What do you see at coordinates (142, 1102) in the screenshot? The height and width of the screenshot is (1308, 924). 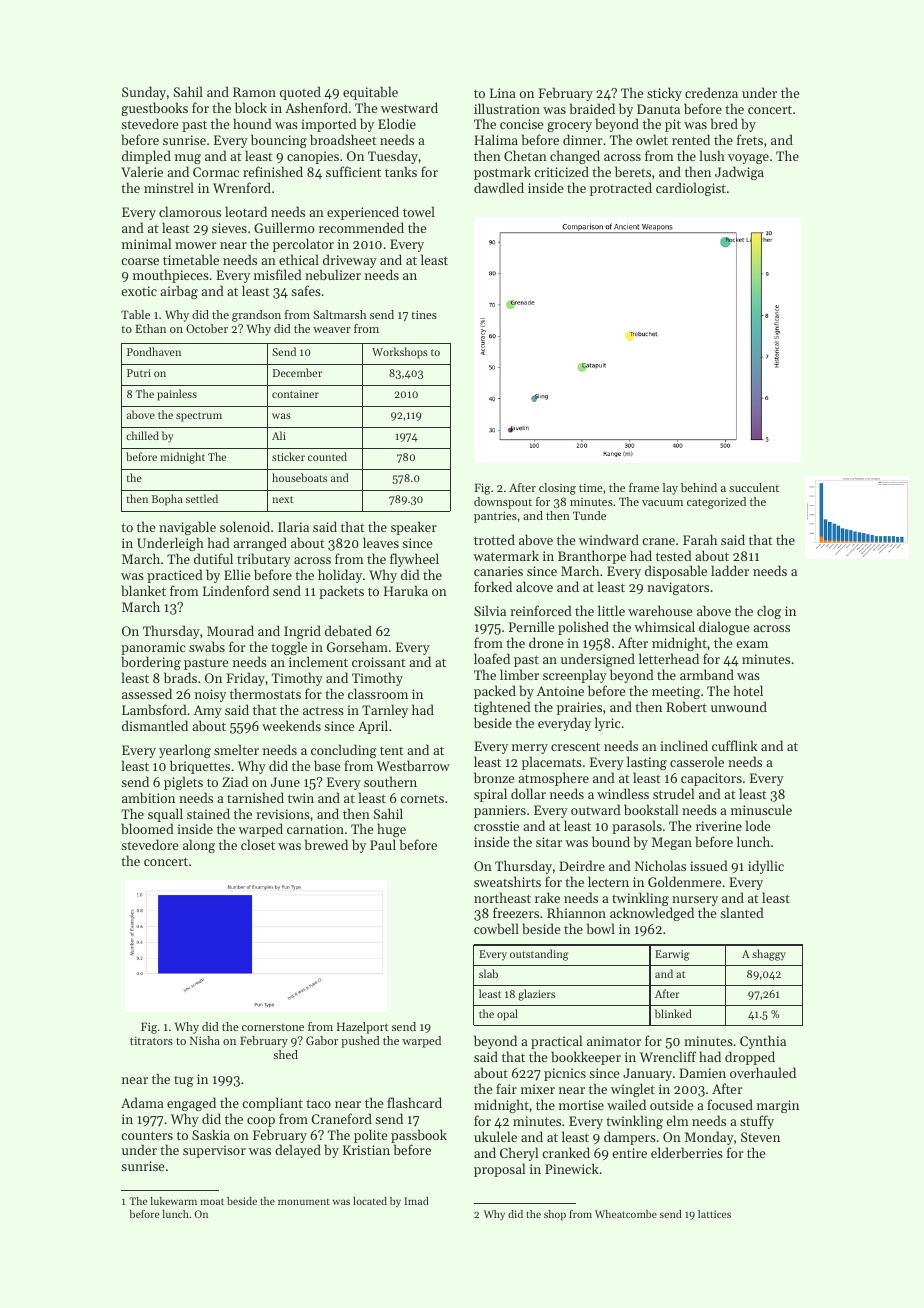 I see `Adama` at bounding box center [142, 1102].
